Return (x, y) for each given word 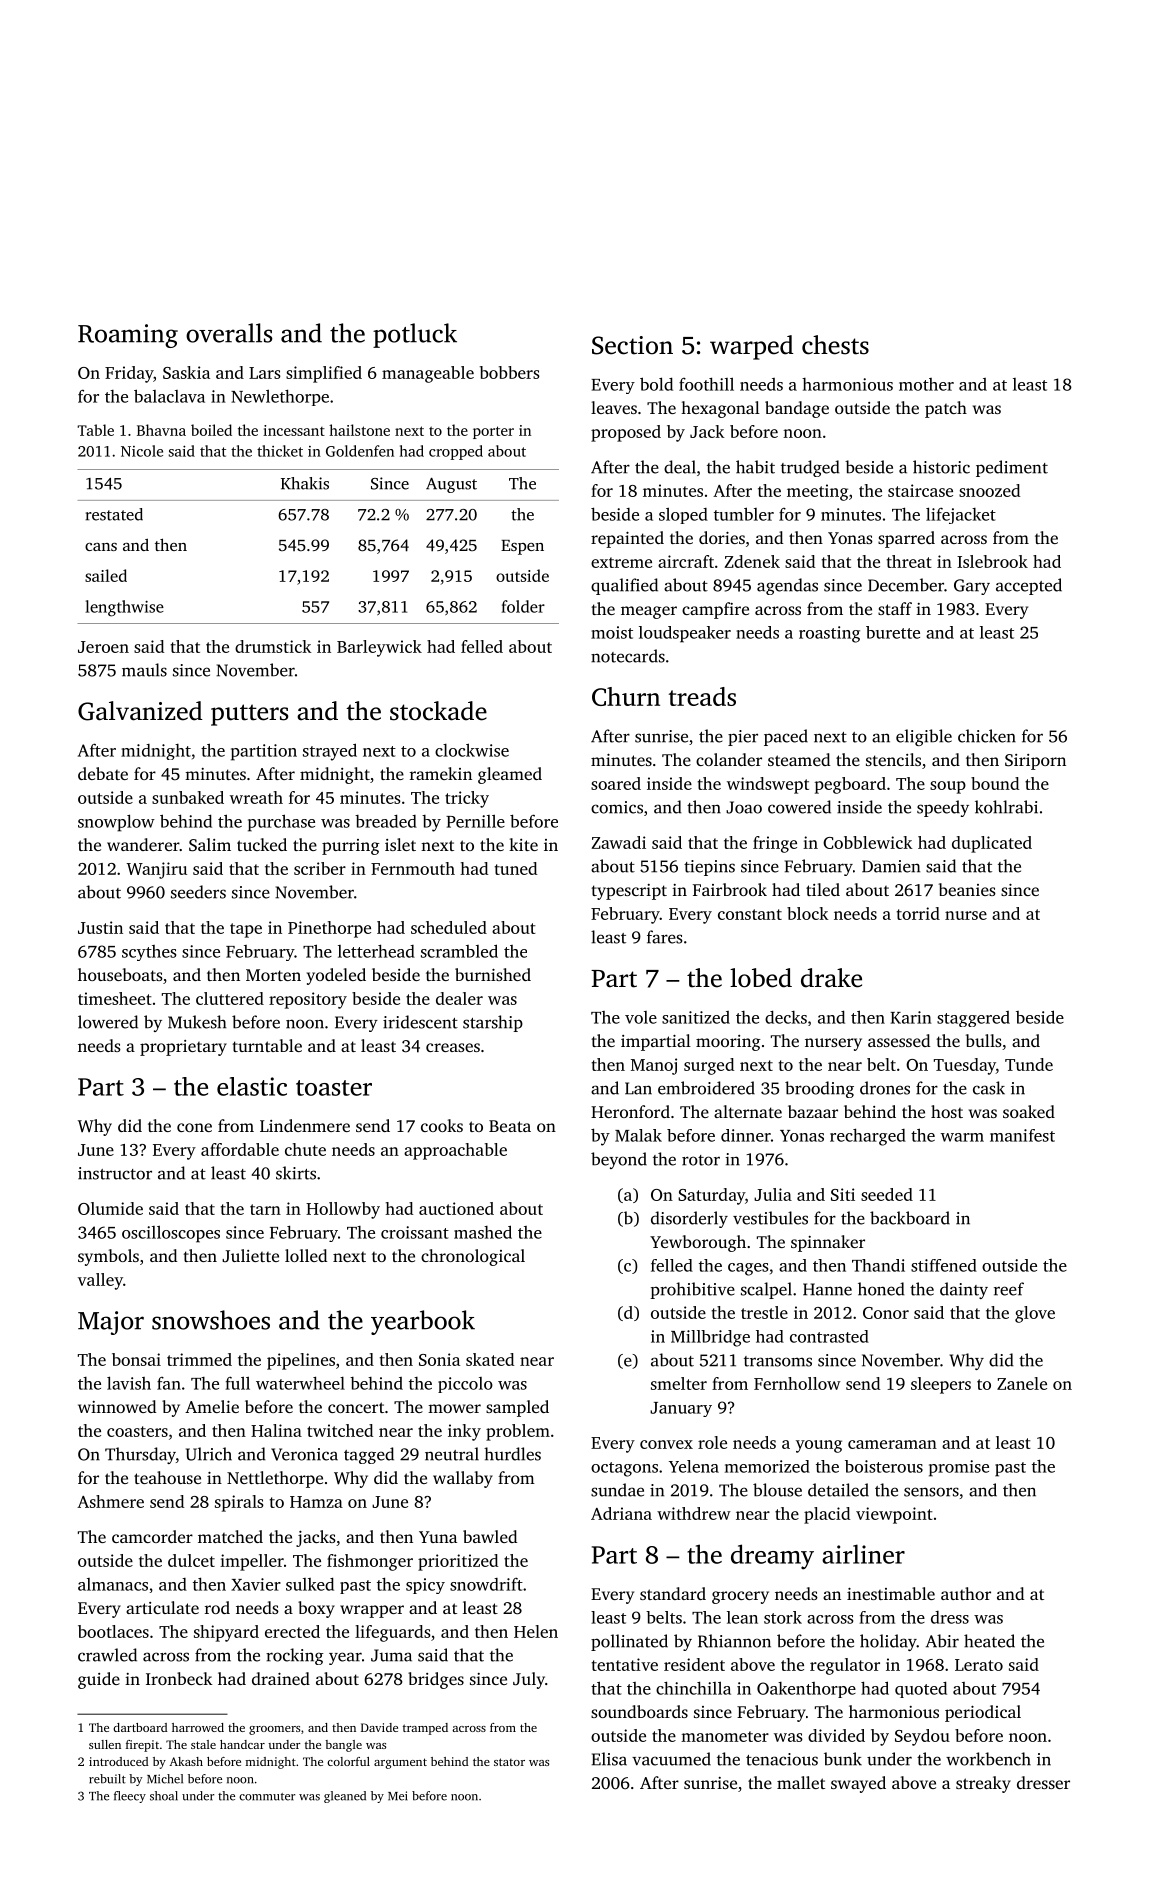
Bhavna (161, 430)
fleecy (130, 1797)
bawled (490, 1536)
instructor (115, 1173)
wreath (256, 797)
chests (835, 345)
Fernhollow (797, 1383)
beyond (619, 1160)
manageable (428, 374)
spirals (239, 1503)
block (807, 913)
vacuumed (671, 1759)
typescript (629, 892)
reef (1009, 1289)
